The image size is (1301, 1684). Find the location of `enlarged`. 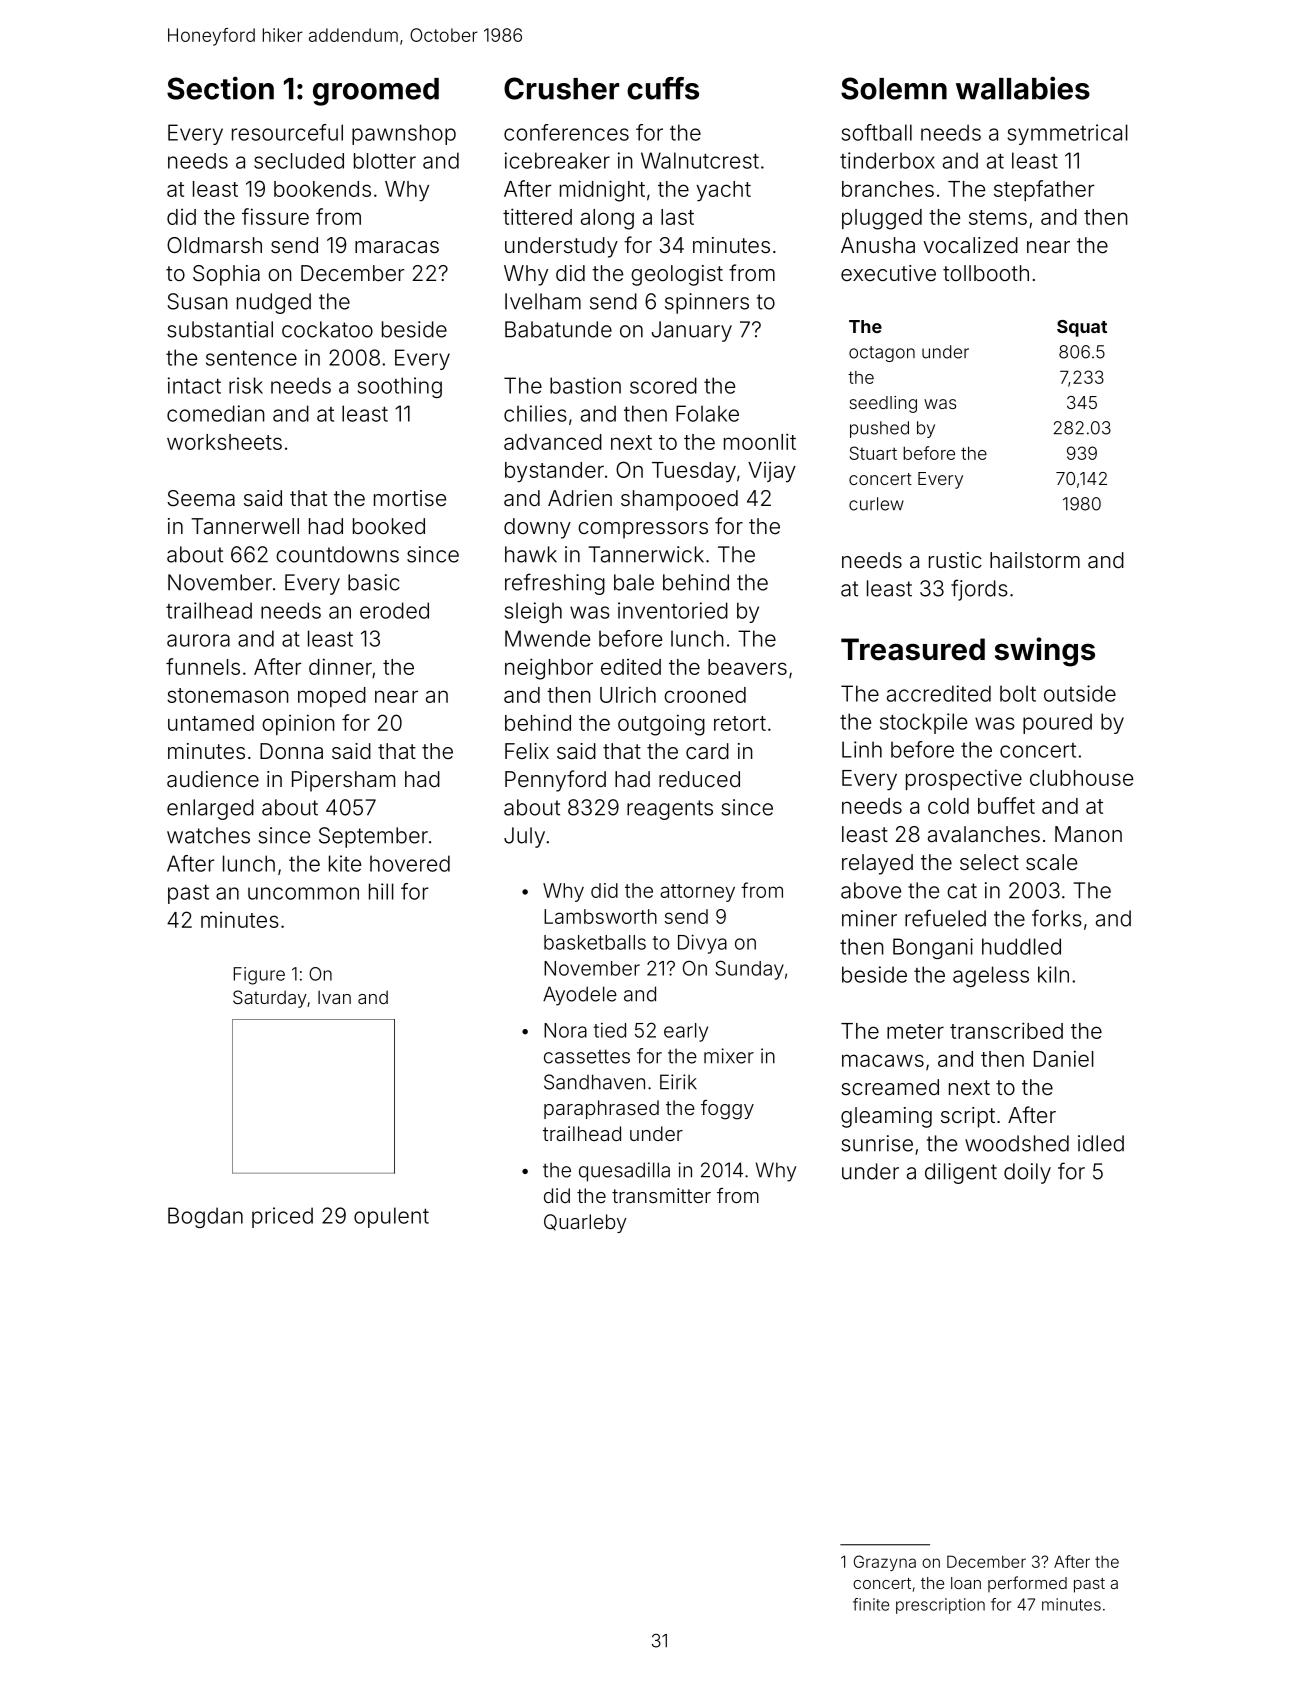

enlarged is located at coordinates (210, 809).
